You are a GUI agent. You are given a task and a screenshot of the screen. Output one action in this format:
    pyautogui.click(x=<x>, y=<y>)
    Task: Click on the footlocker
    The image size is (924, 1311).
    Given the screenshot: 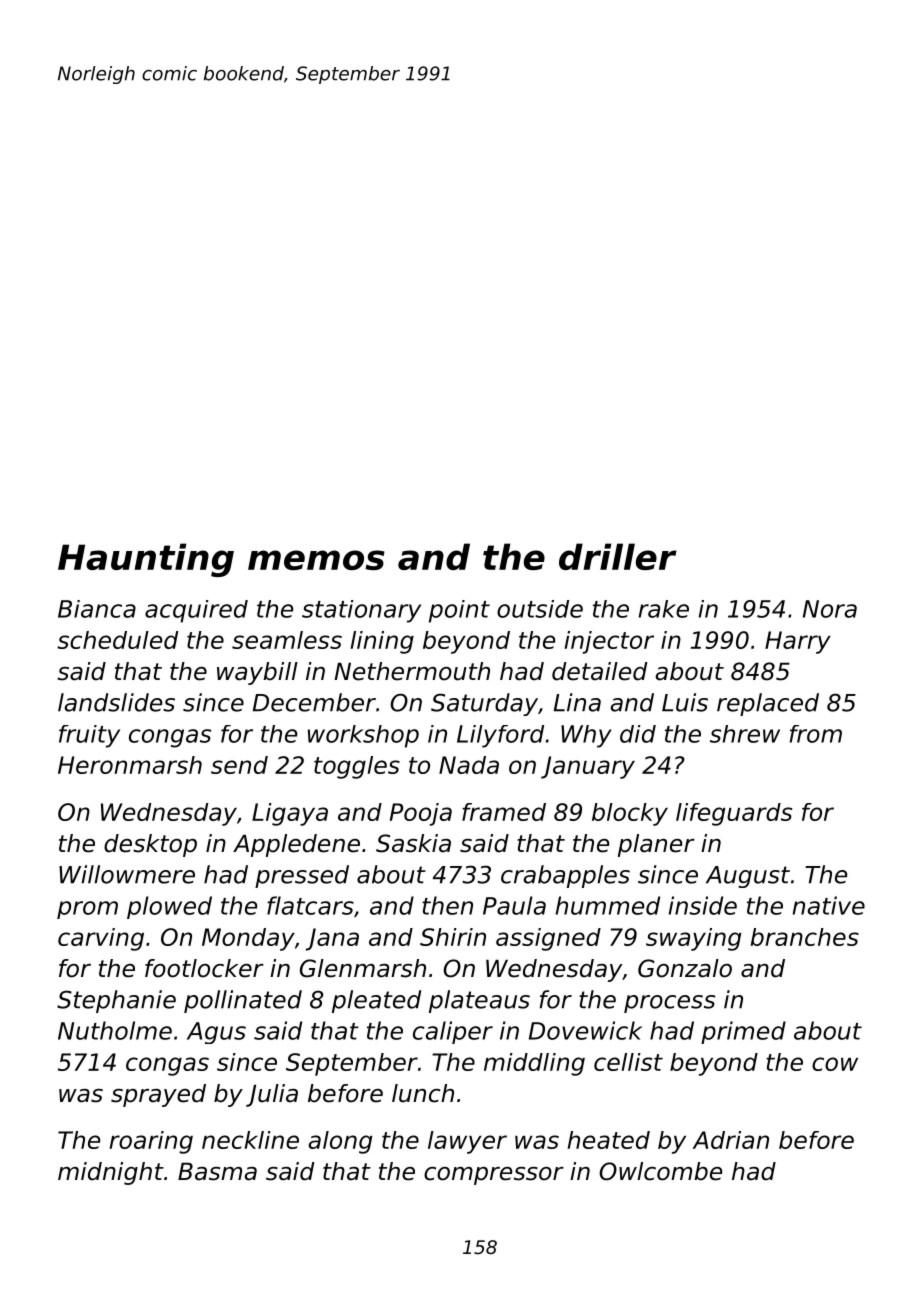 What is the action you would take?
    pyautogui.click(x=204, y=968)
